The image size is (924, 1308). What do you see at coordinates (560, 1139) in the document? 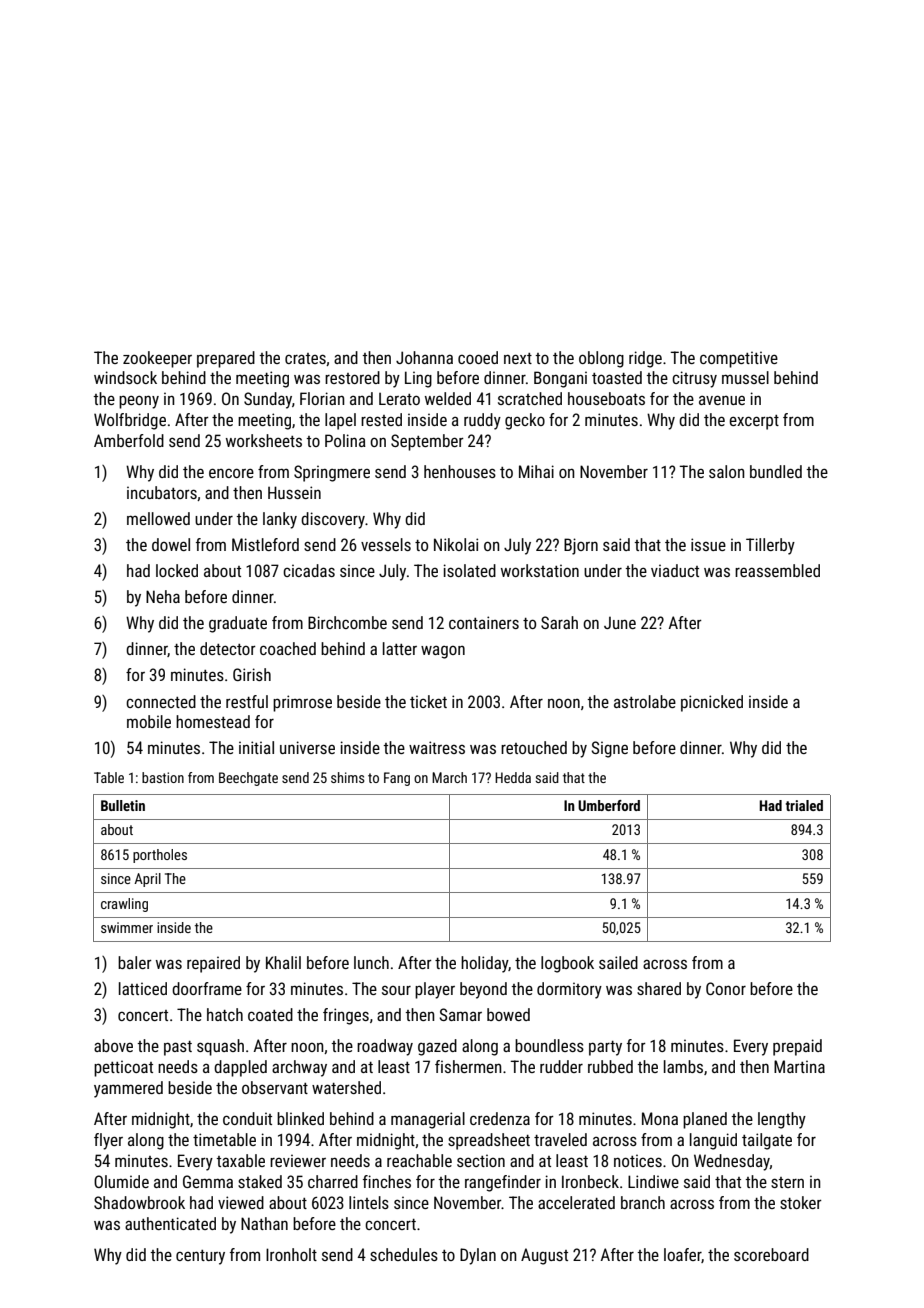
I see `traveled` at bounding box center [560, 1139].
